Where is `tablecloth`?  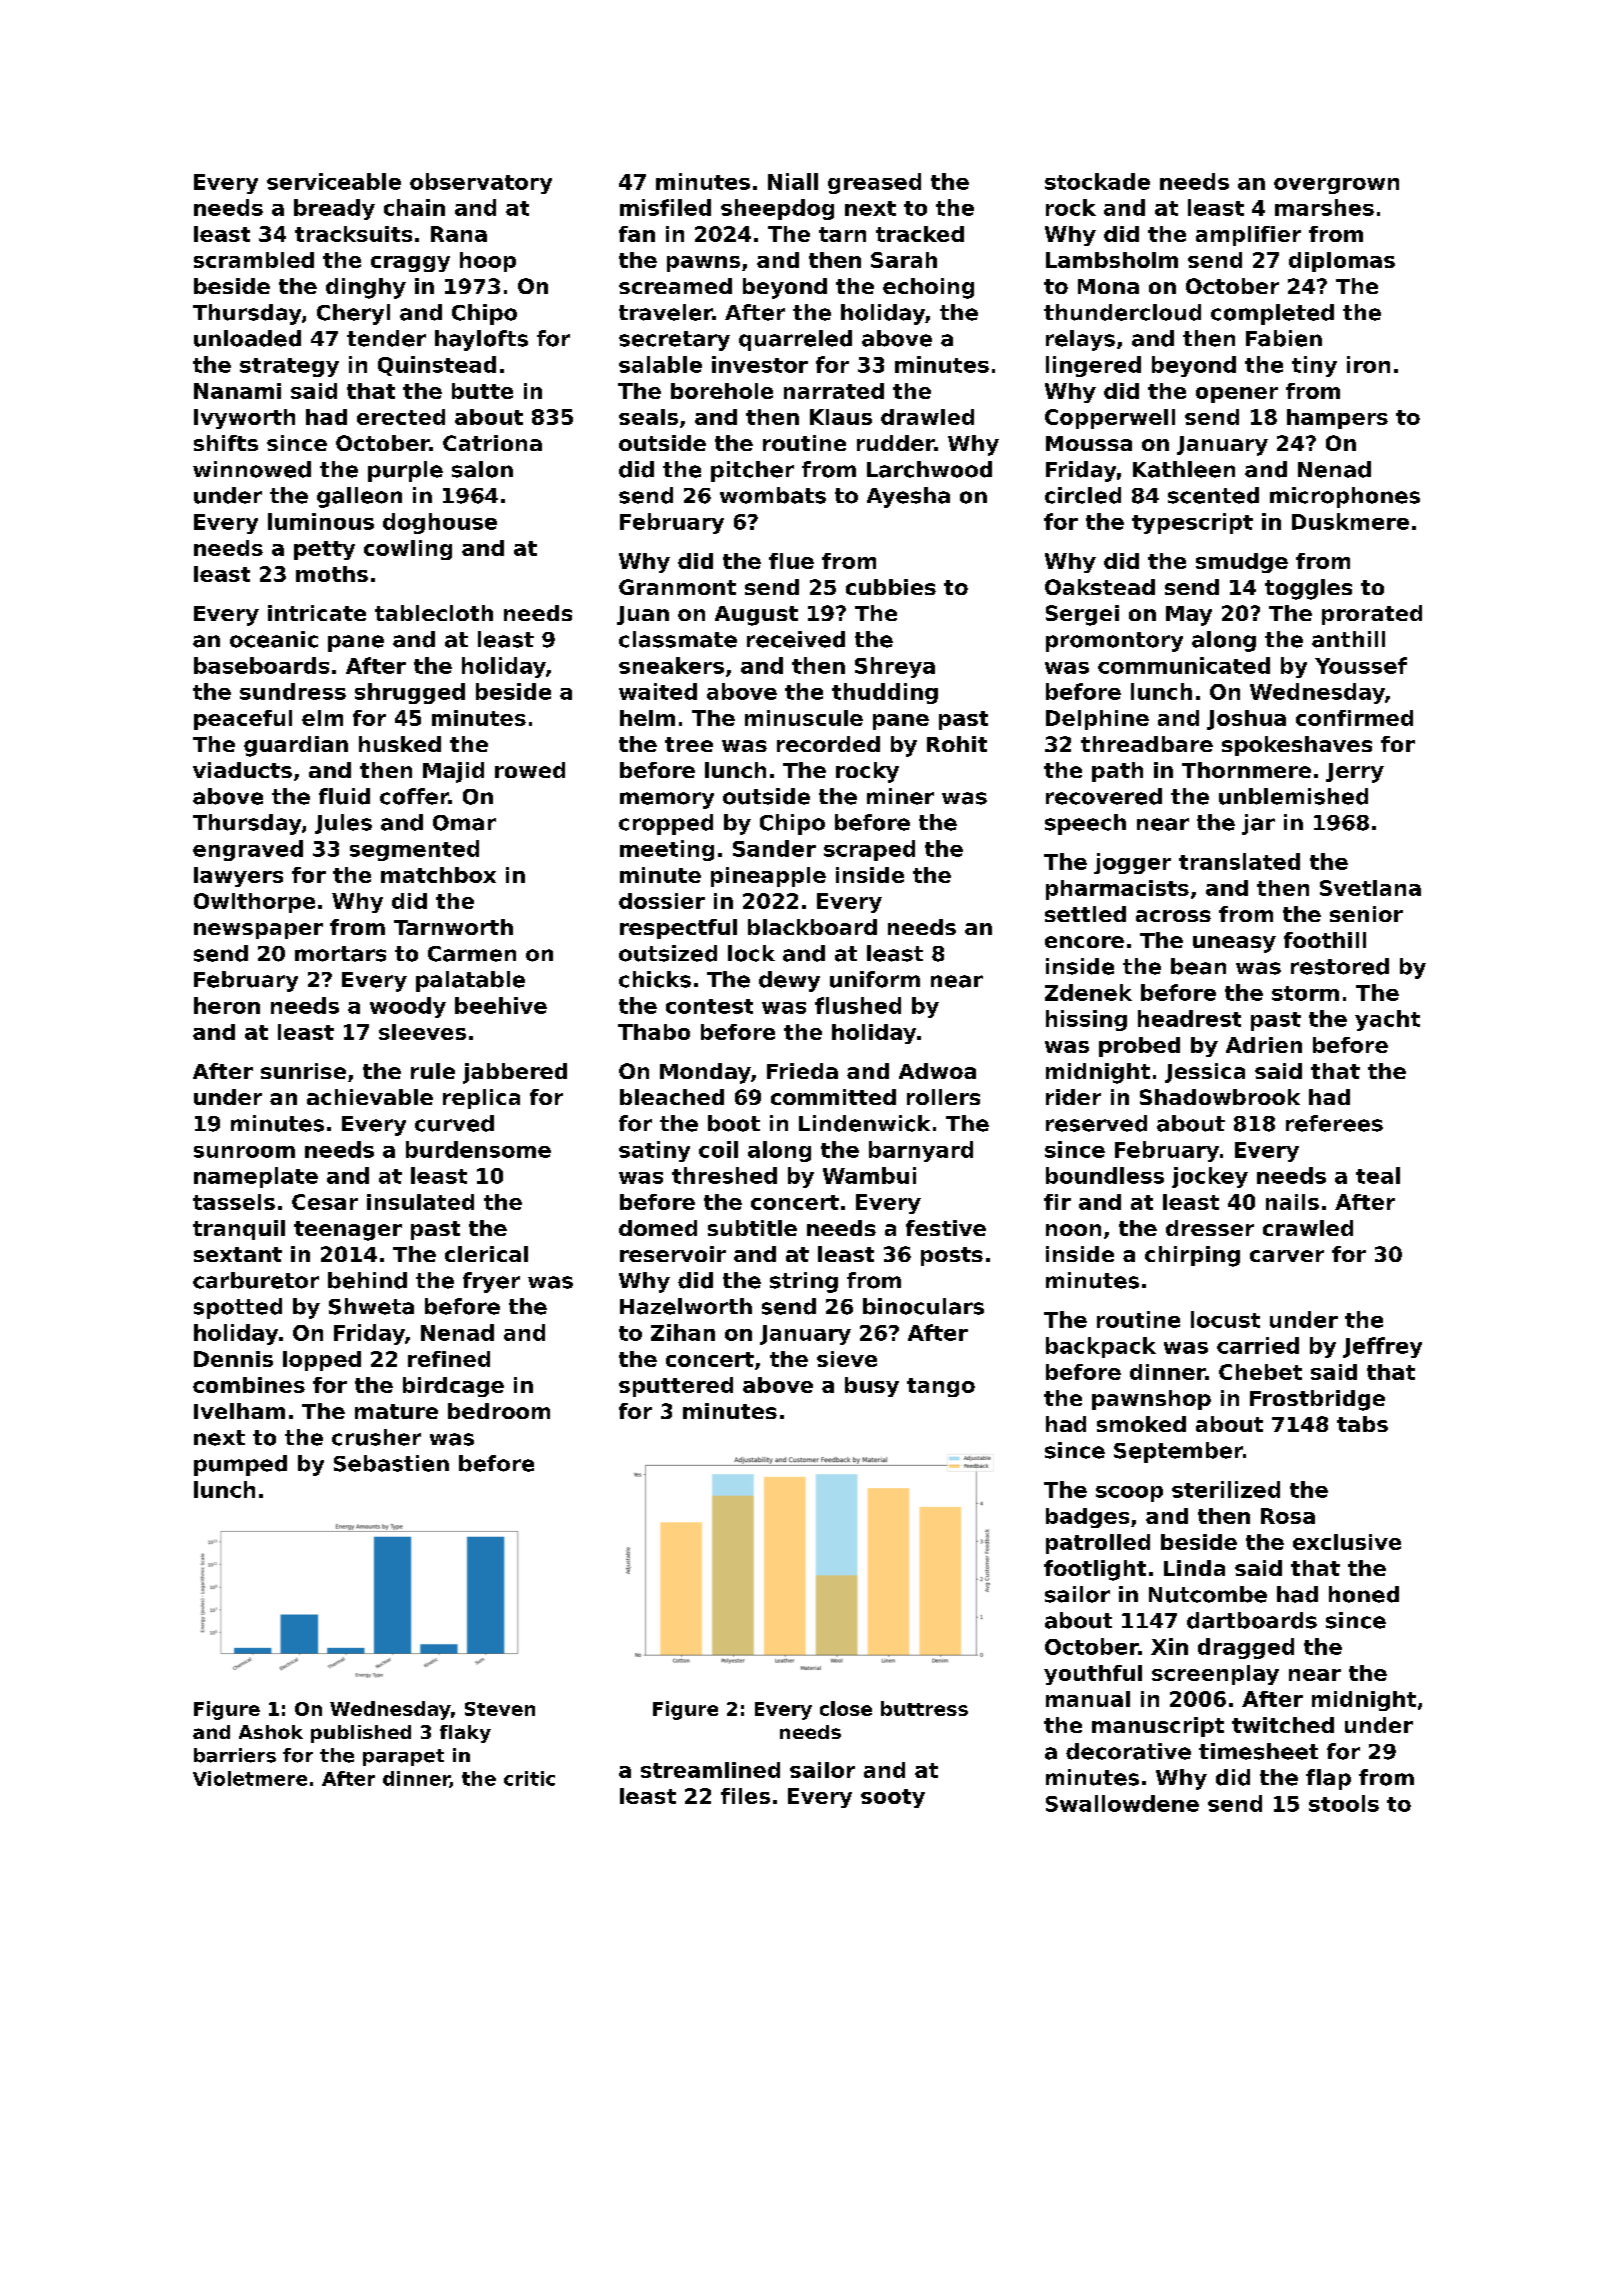
tablecloth is located at coordinates (434, 613).
